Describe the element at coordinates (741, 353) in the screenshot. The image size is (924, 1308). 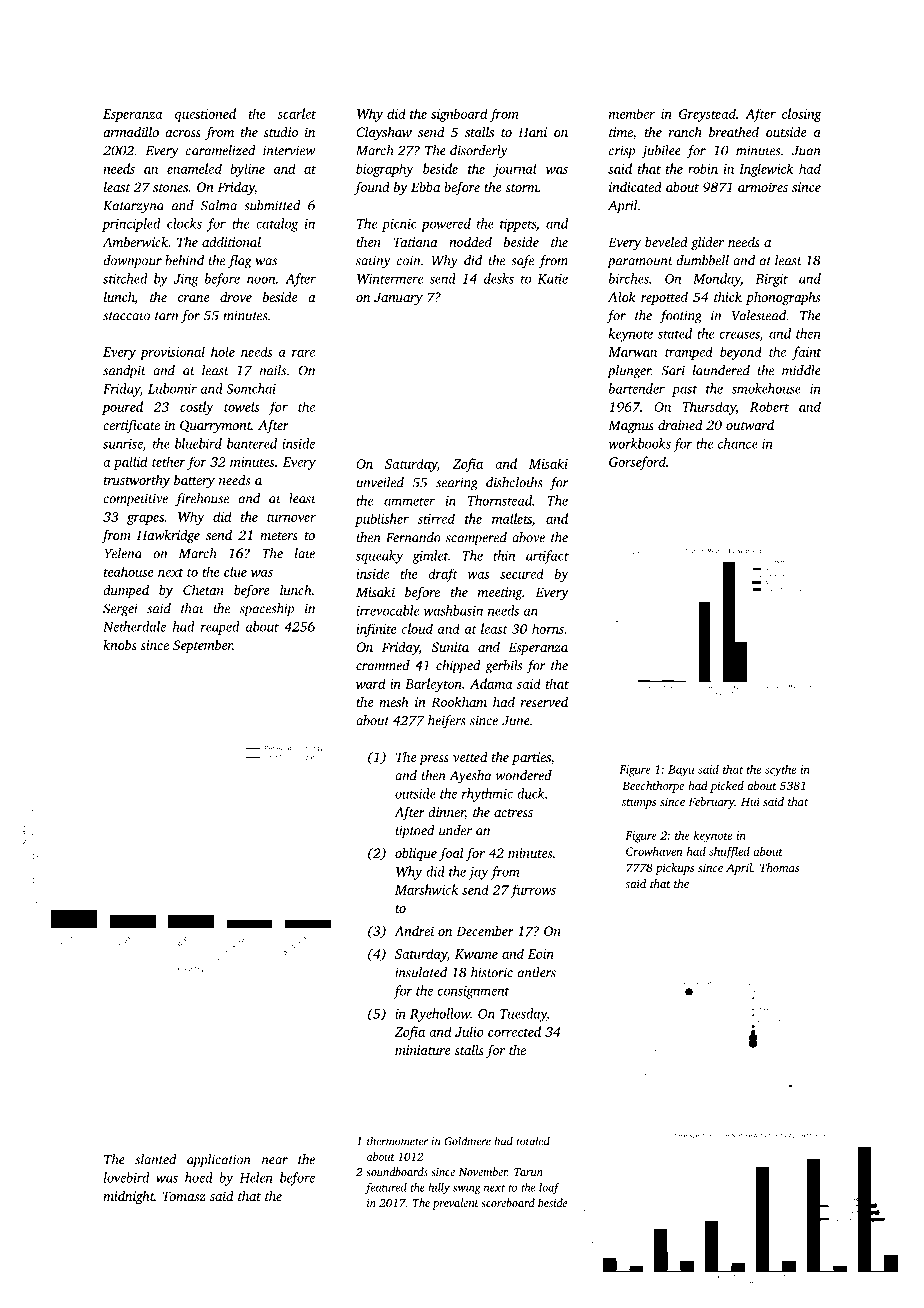
I see `beyond` at that location.
